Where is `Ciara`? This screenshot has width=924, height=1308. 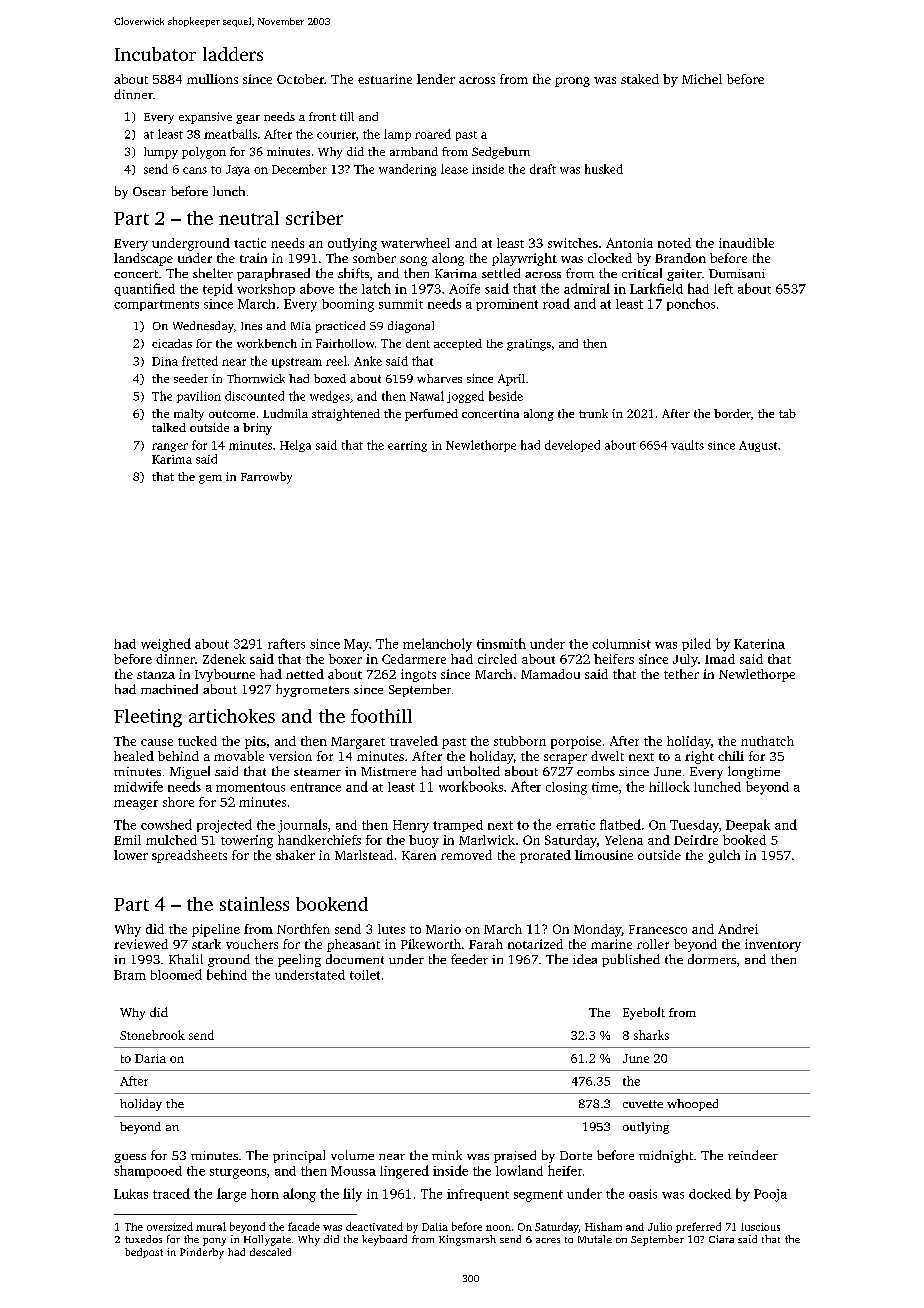
Ciara is located at coordinates (721, 1239).
